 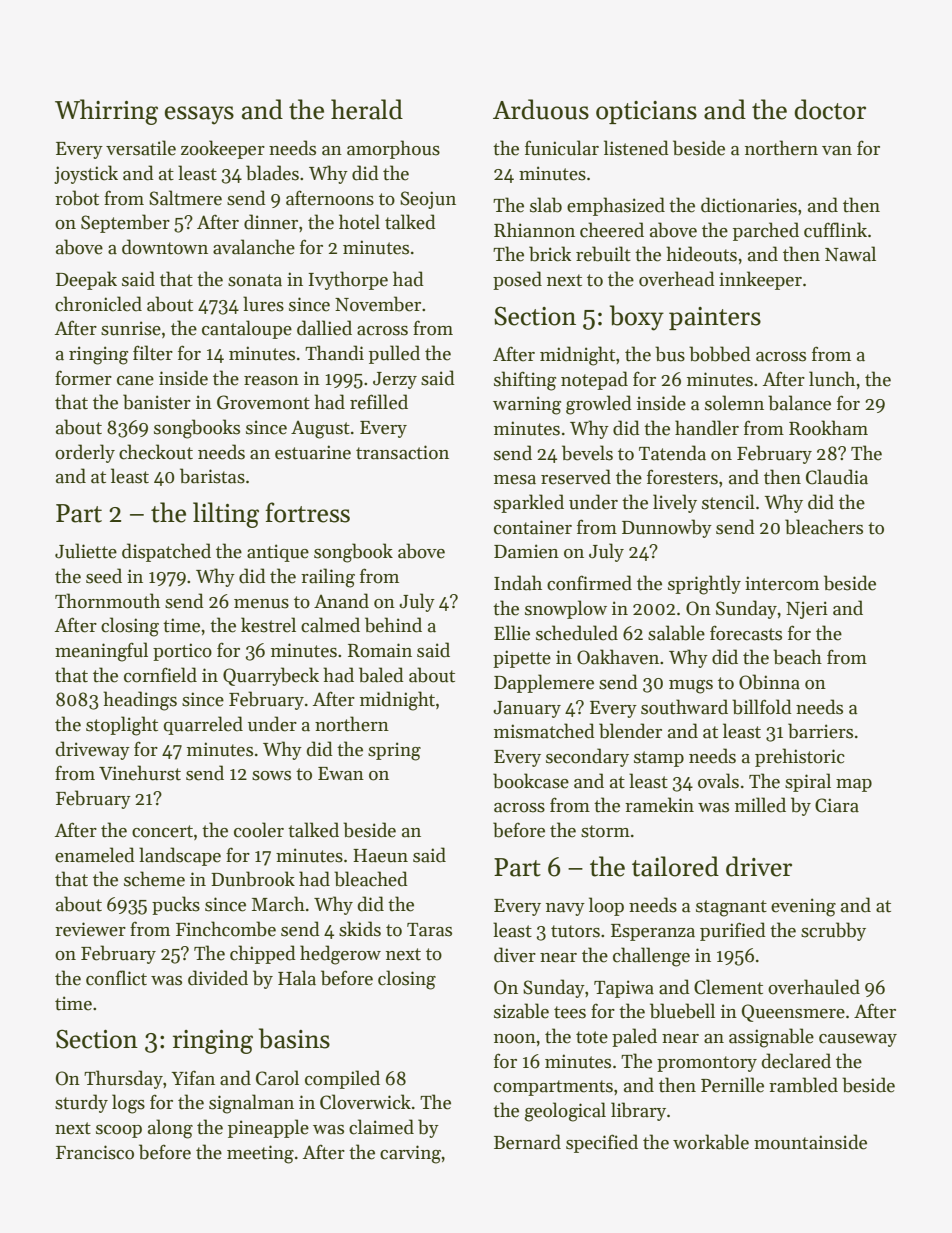 What do you see at coordinates (271, 381) in the page?
I see `reason` at bounding box center [271, 381].
